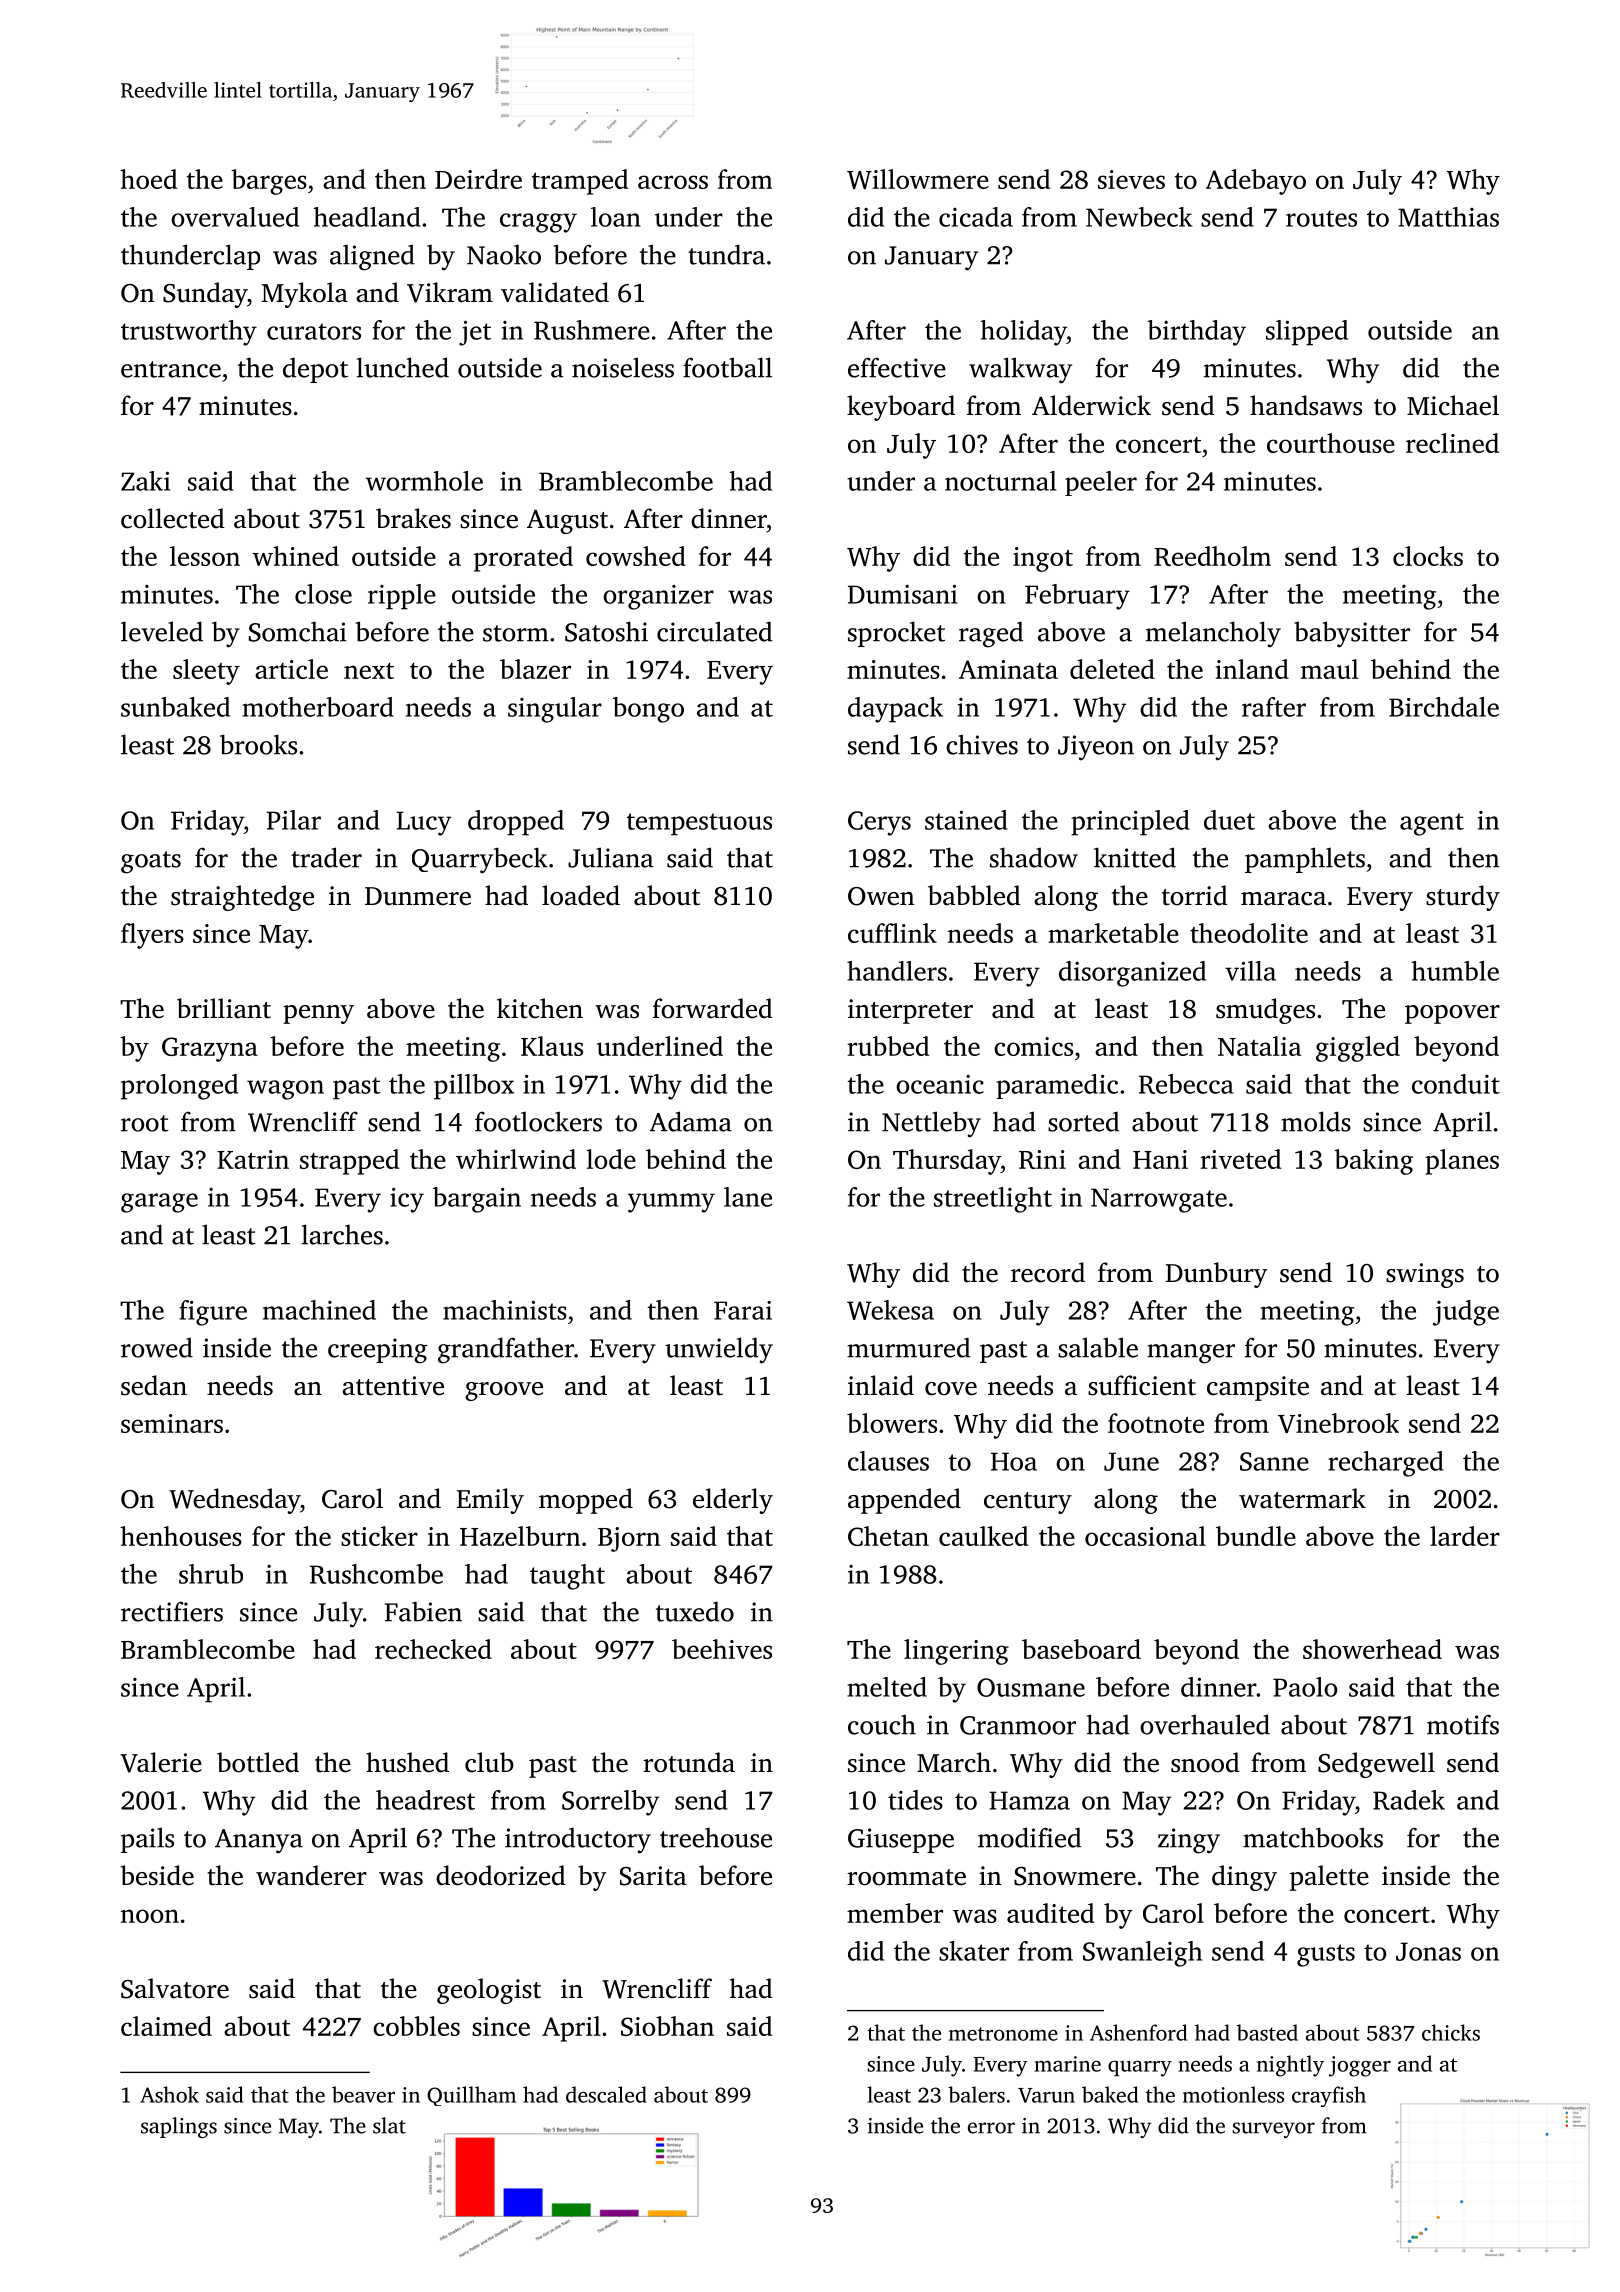 The height and width of the document is (2292, 1620). I want to click on gusts, so click(1326, 1955).
